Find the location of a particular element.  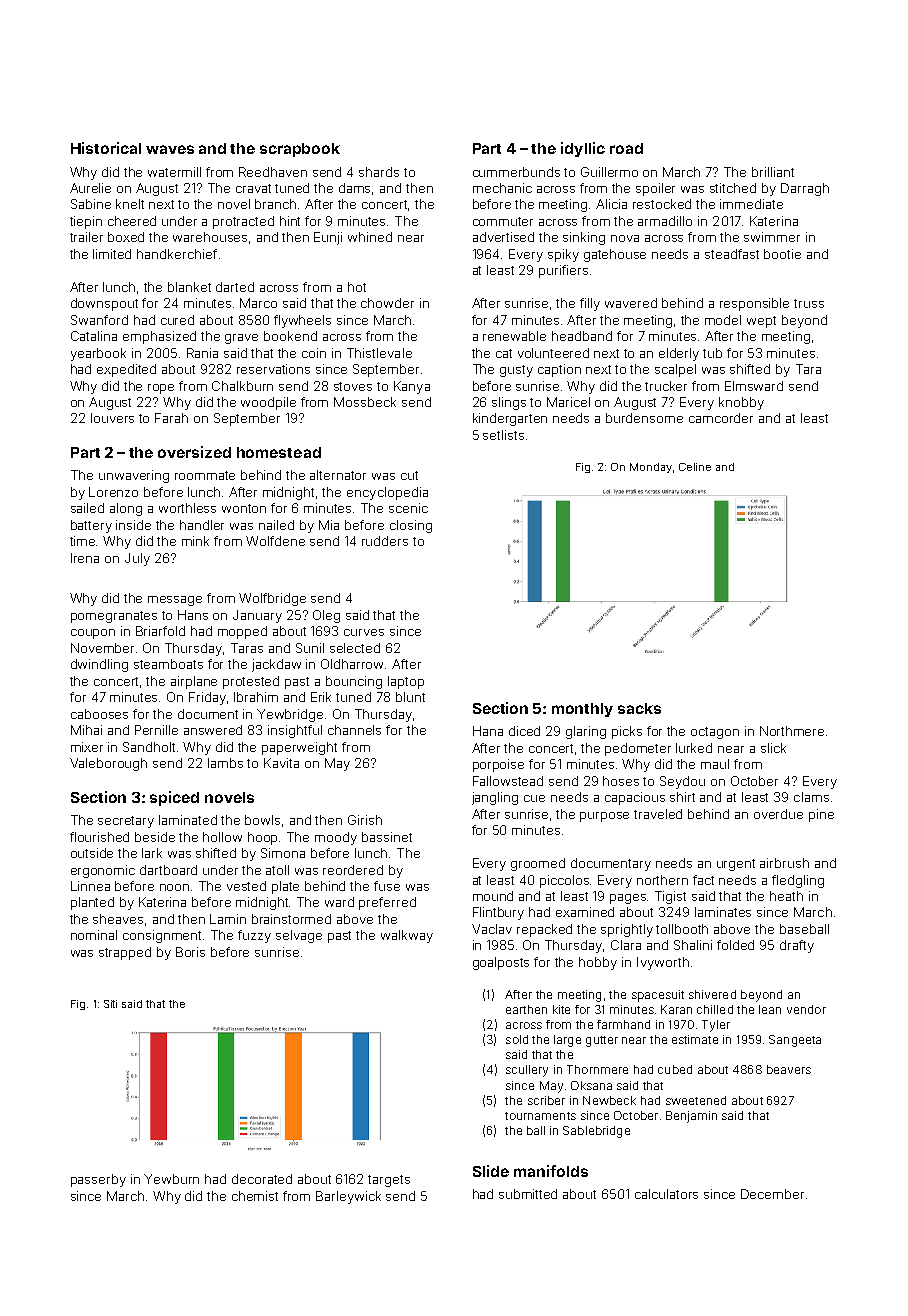

fuzzy is located at coordinates (254, 936).
